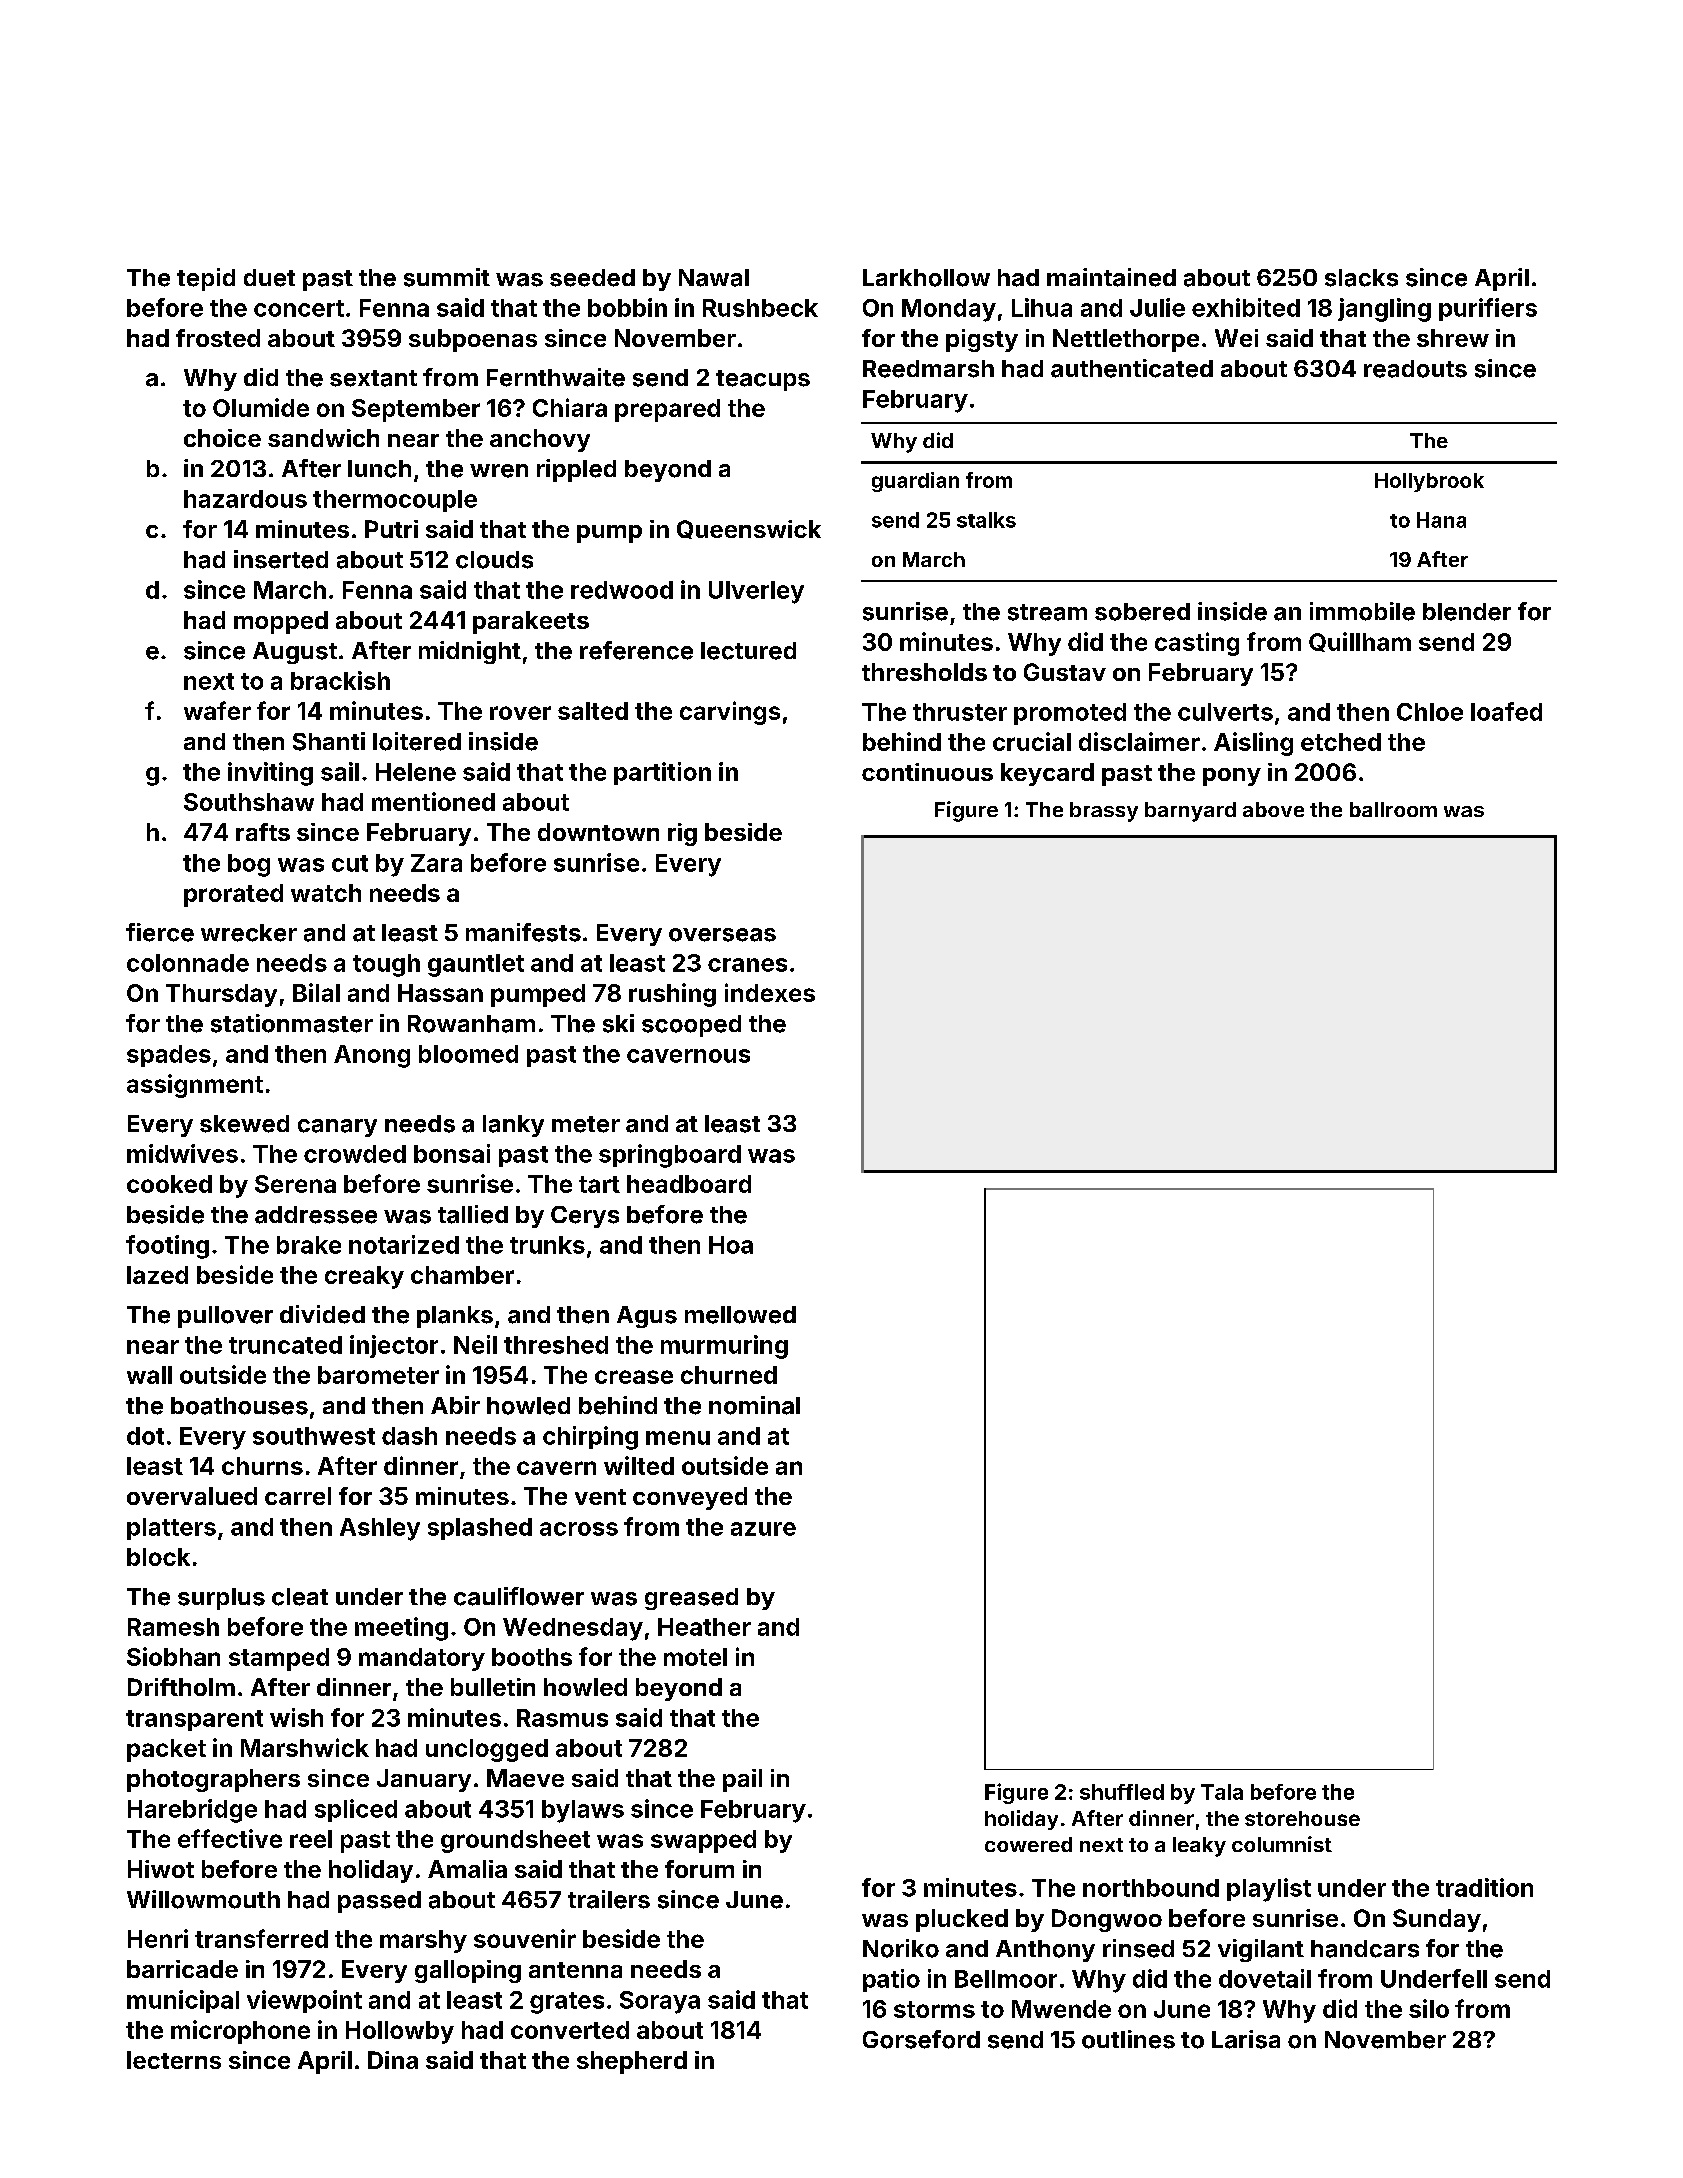 This document has height=2178, width=1683. What do you see at coordinates (754, 1405) in the document?
I see `nominal` at bounding box center [754, 1405].
